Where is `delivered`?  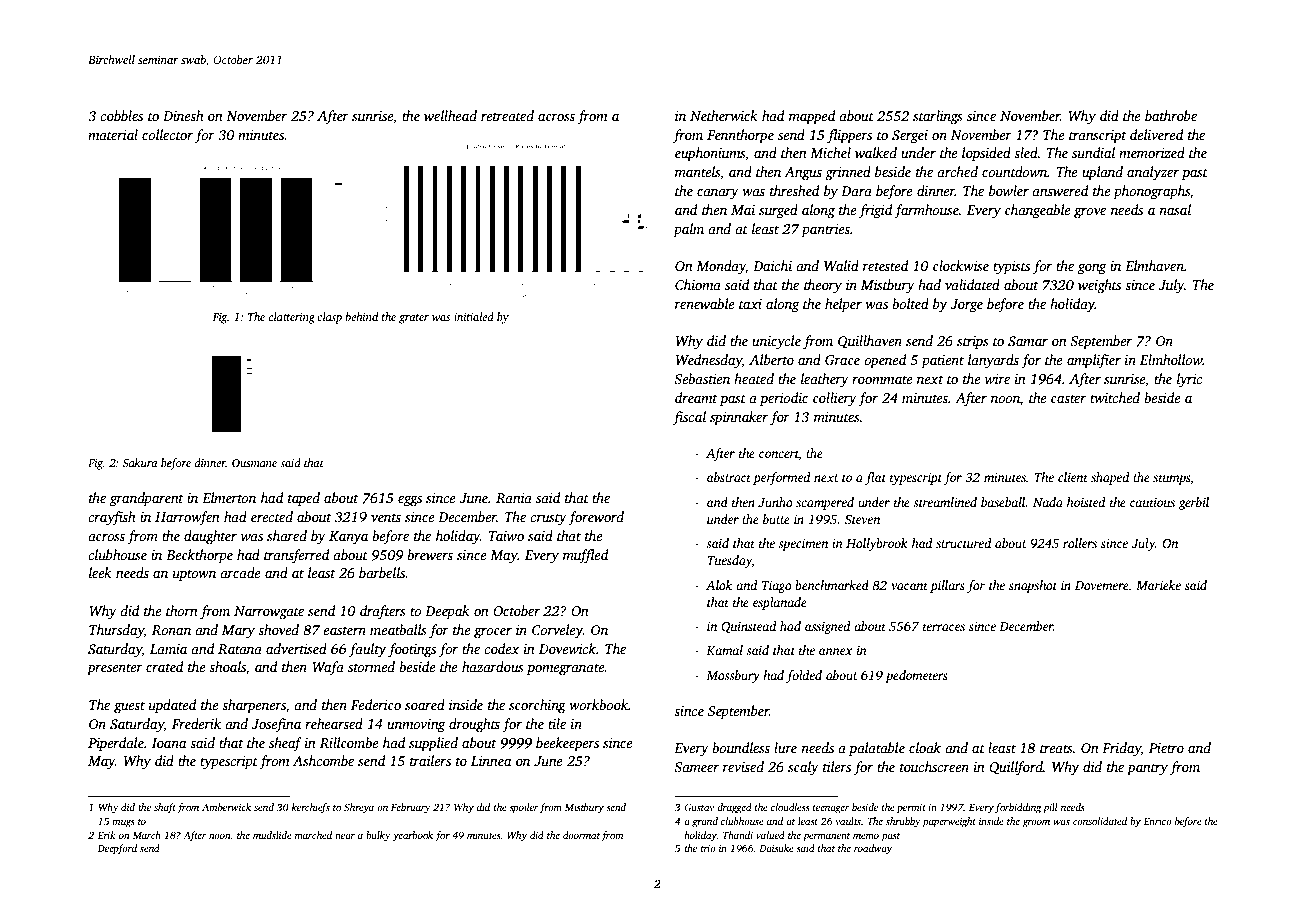
delivered is located at coordinates (1156, 134).
